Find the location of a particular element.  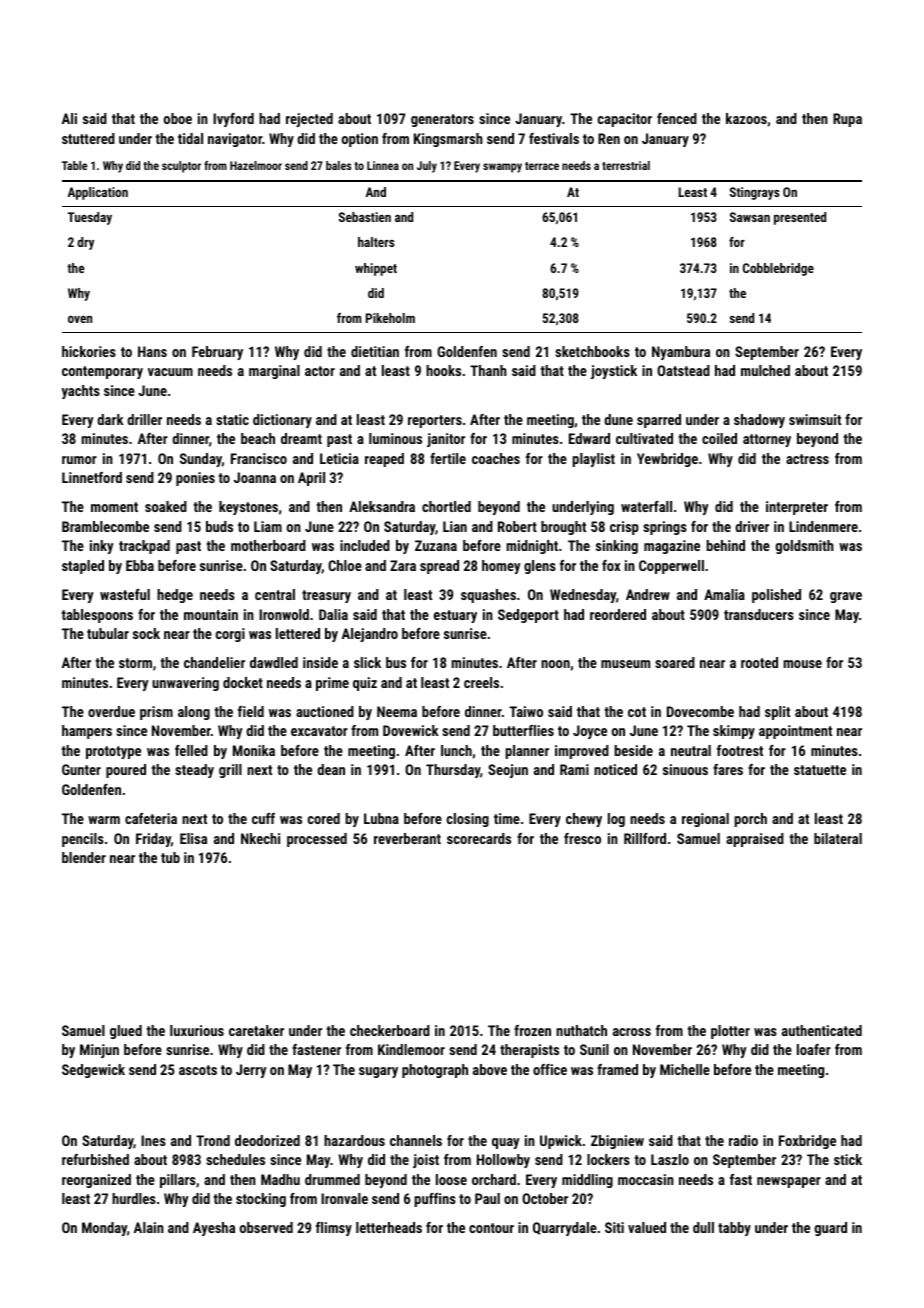

Monday is located at coordinates (104, 1229).
